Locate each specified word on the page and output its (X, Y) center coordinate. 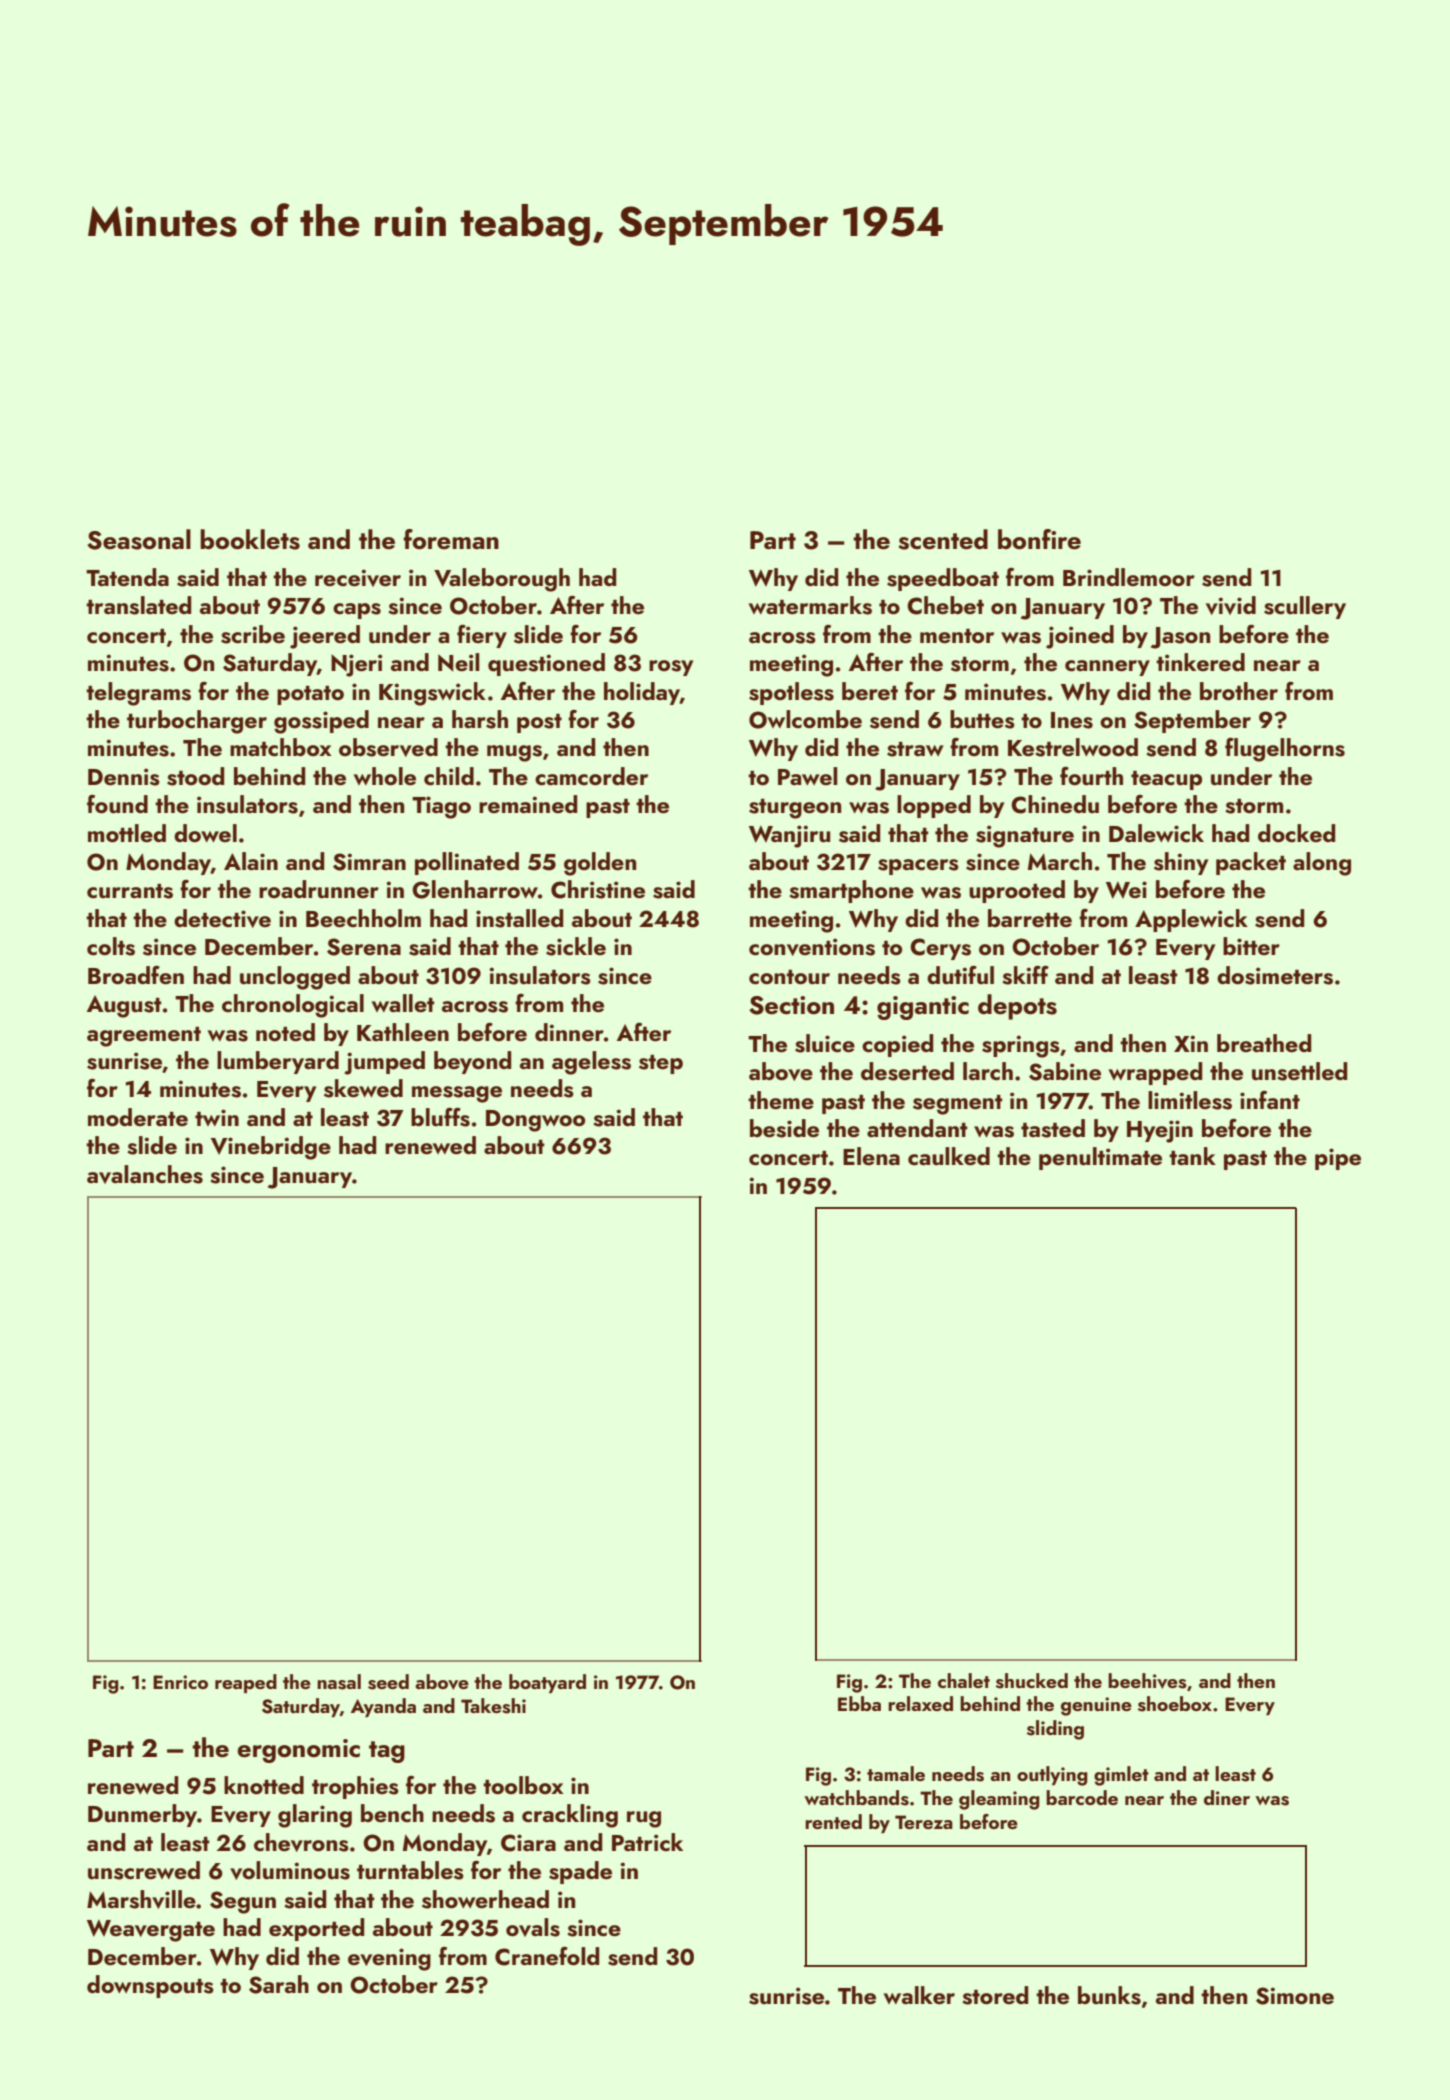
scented (943, 539)
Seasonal (139, 539)
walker (919, 1995)
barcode (1082, 1797)
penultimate (1100, 1158)
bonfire (1039, 539)
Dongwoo (535, 1121)
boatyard (547, 1683)
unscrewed (144, 1870)
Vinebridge (271, 1148)
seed (388, 1682)
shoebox (1175, 1704)
